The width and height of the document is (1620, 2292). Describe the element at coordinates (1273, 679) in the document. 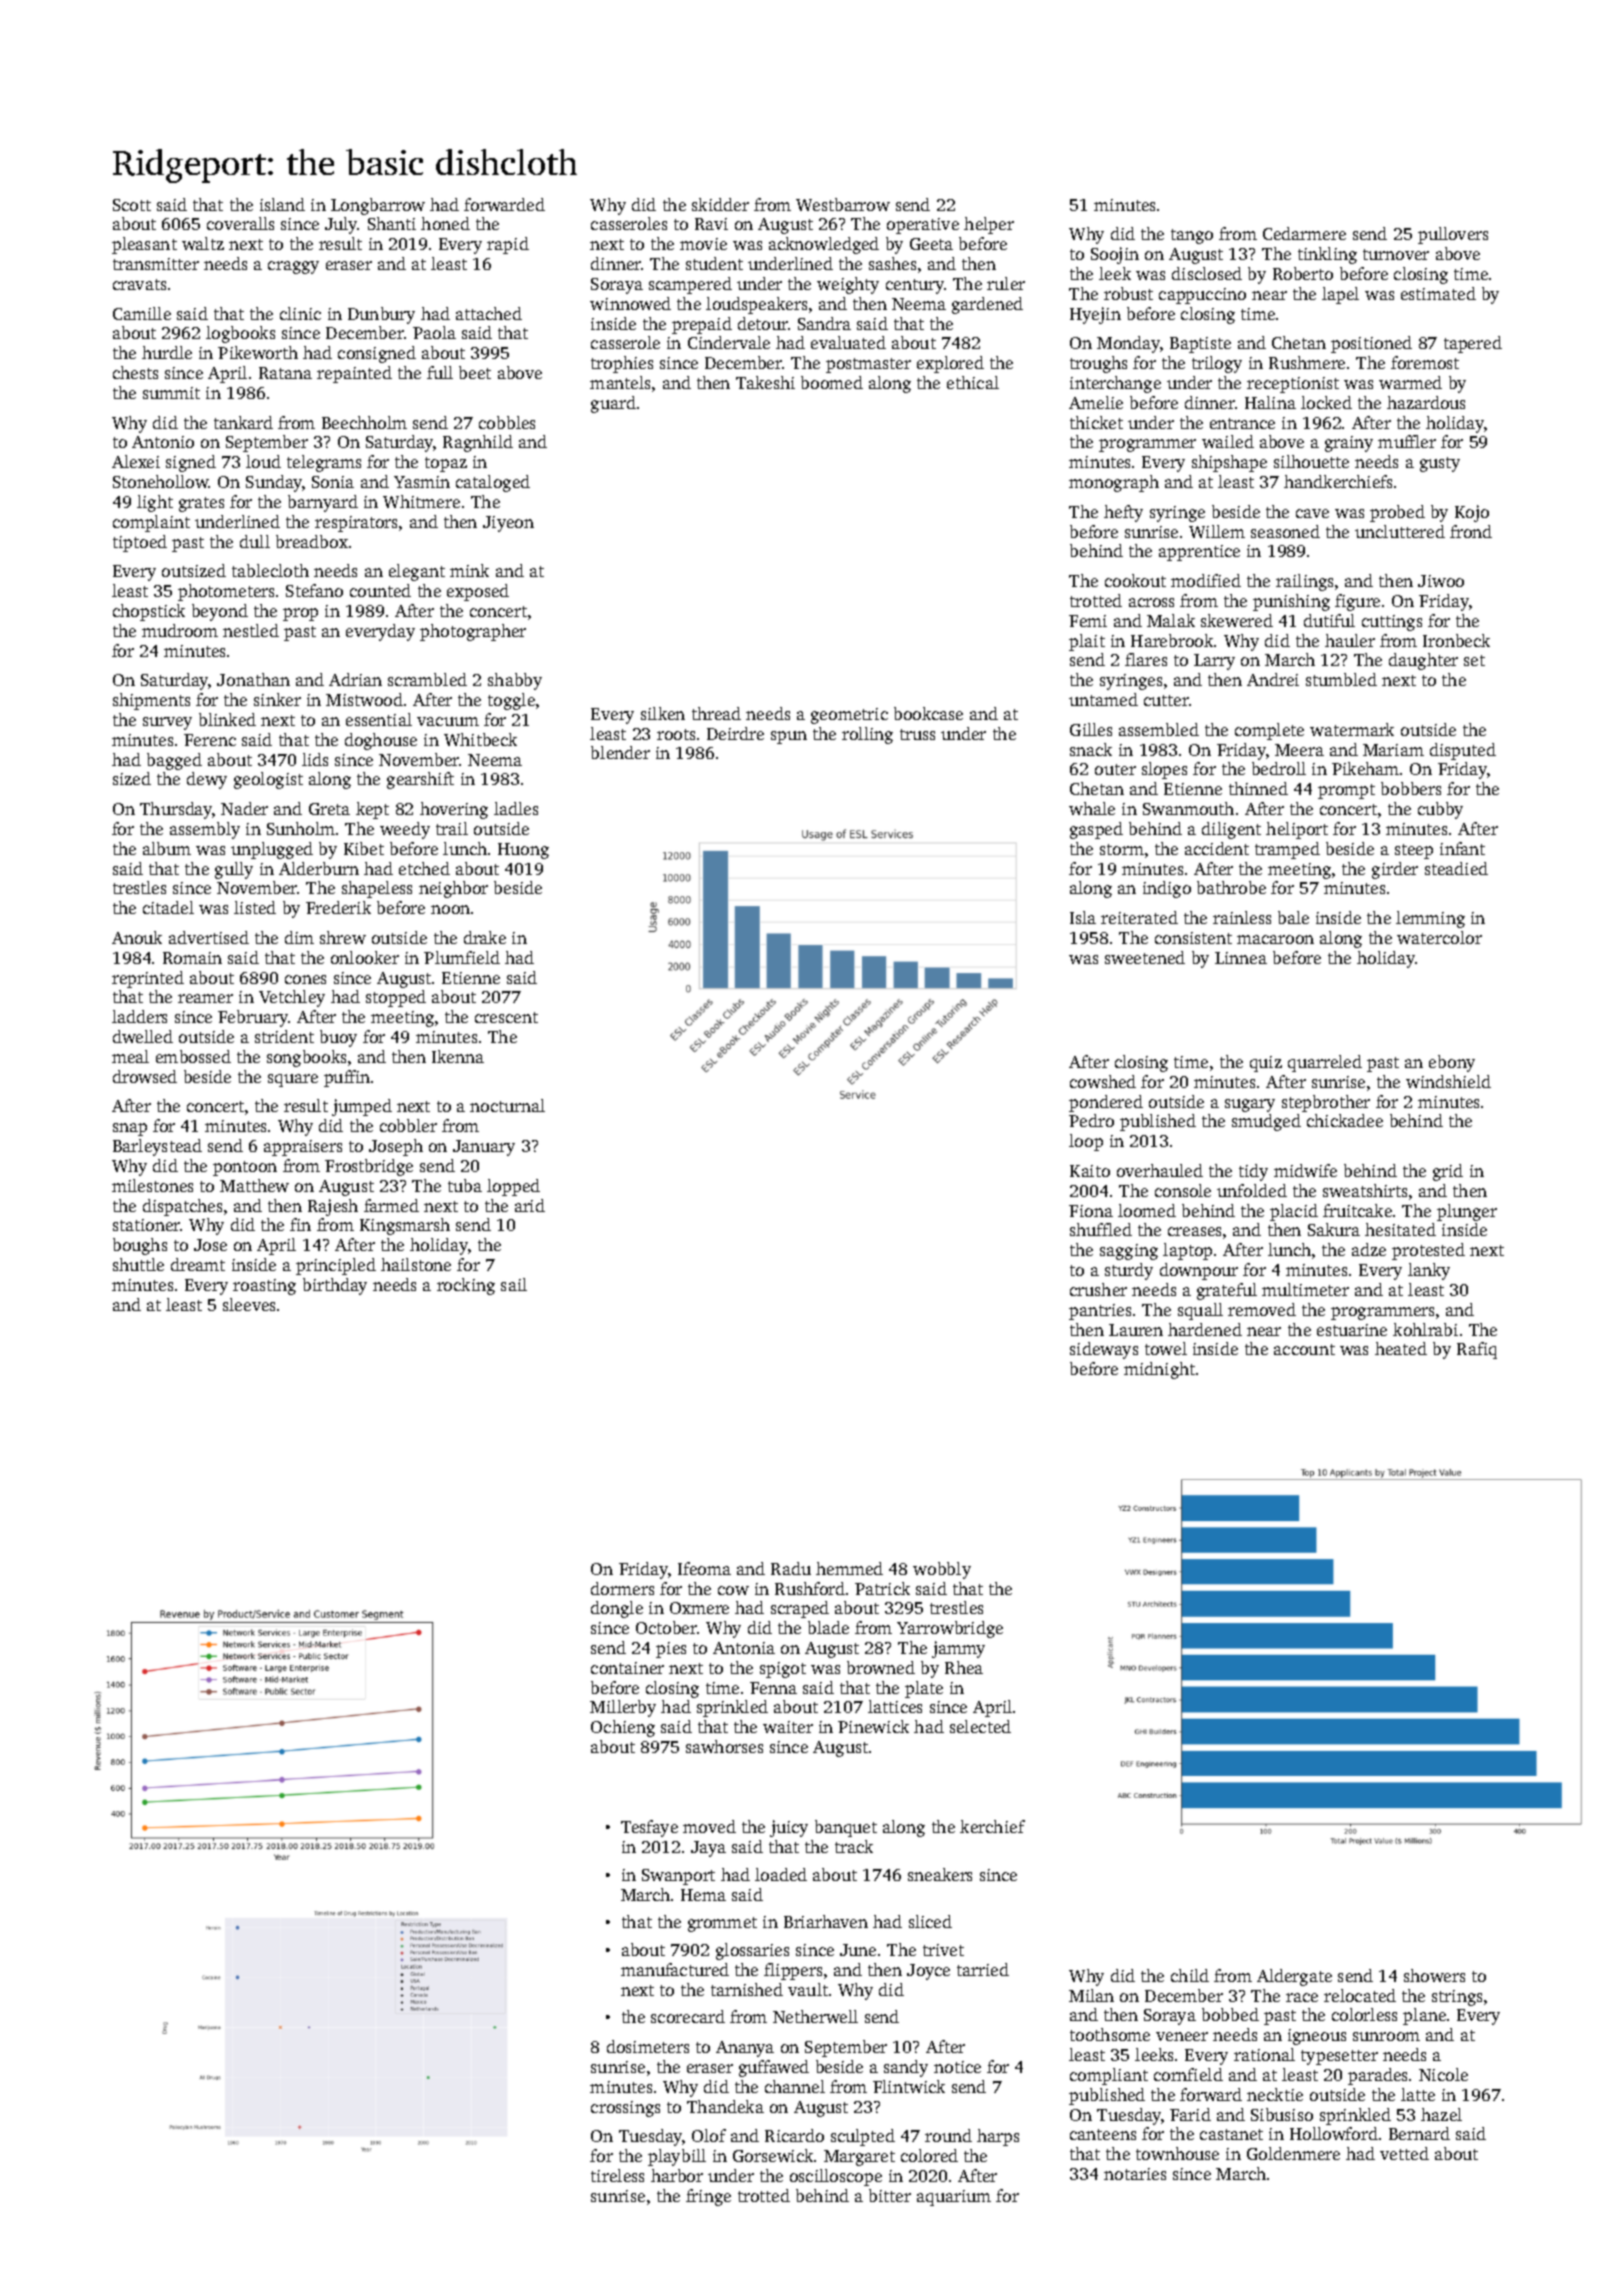

I see `Andrei` at that location.
